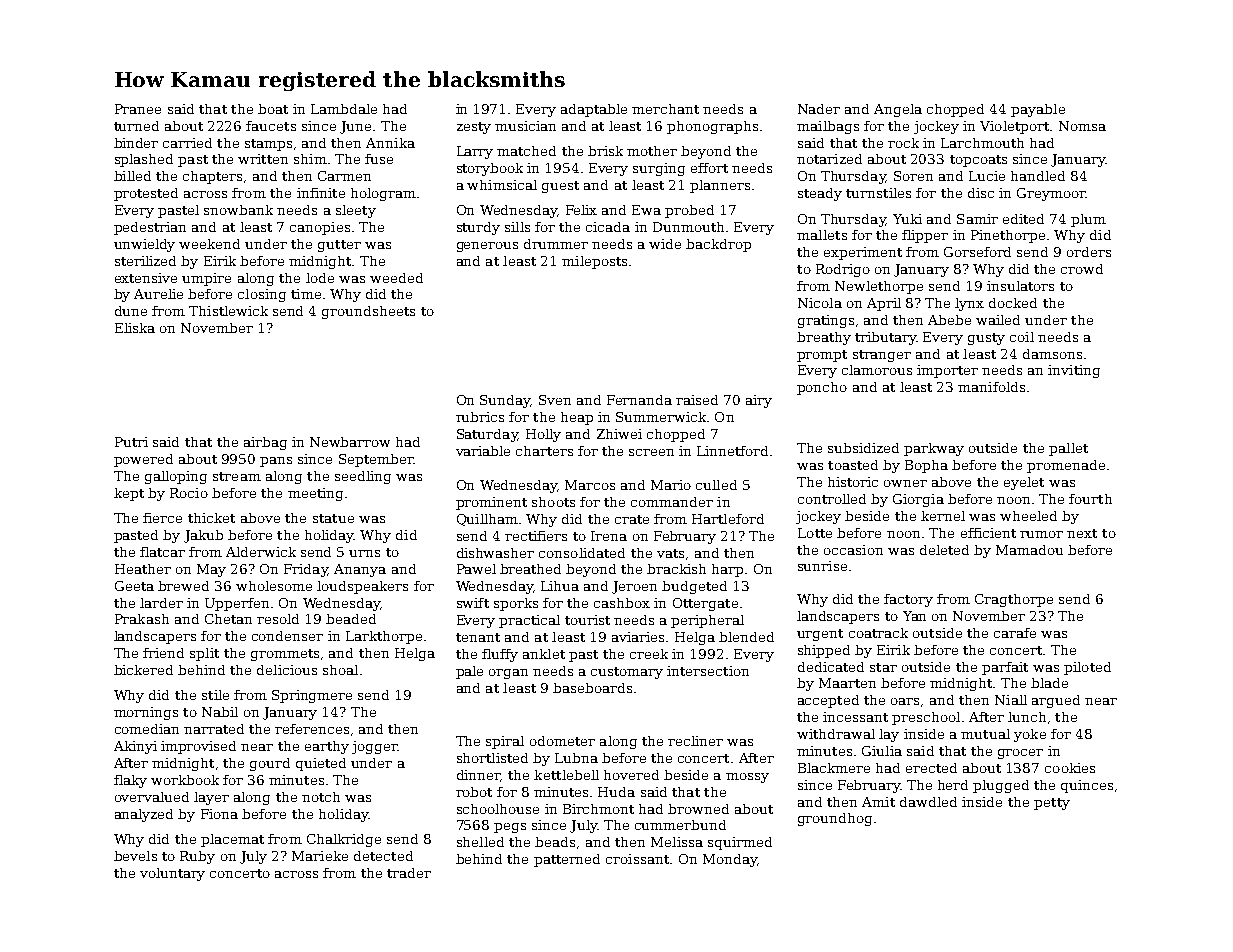  What do you see at coordinates (134, 586) in the screenshot?
I see `Geeta` at bounding box center [134, 586].
